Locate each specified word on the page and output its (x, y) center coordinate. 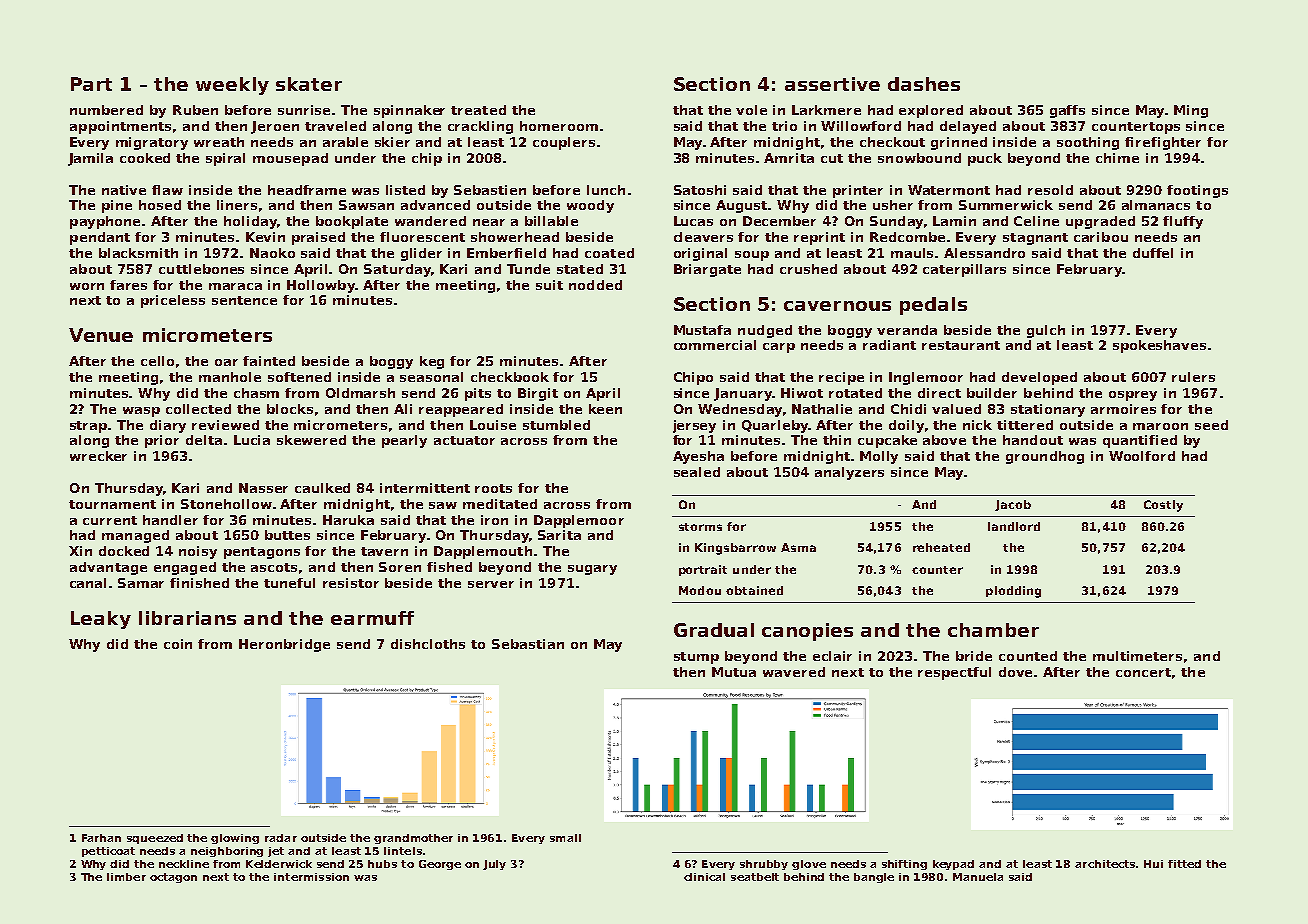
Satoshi (700, 190)
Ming (1191, 111)
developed (1039, 378)
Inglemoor (926, 378)
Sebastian (528, 644)
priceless (173, 301)
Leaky (101, 620)
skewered (311, 440)
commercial (715, 345)
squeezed (155, 839)
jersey (694, 426)
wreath (219, 142)
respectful (954, 673)
